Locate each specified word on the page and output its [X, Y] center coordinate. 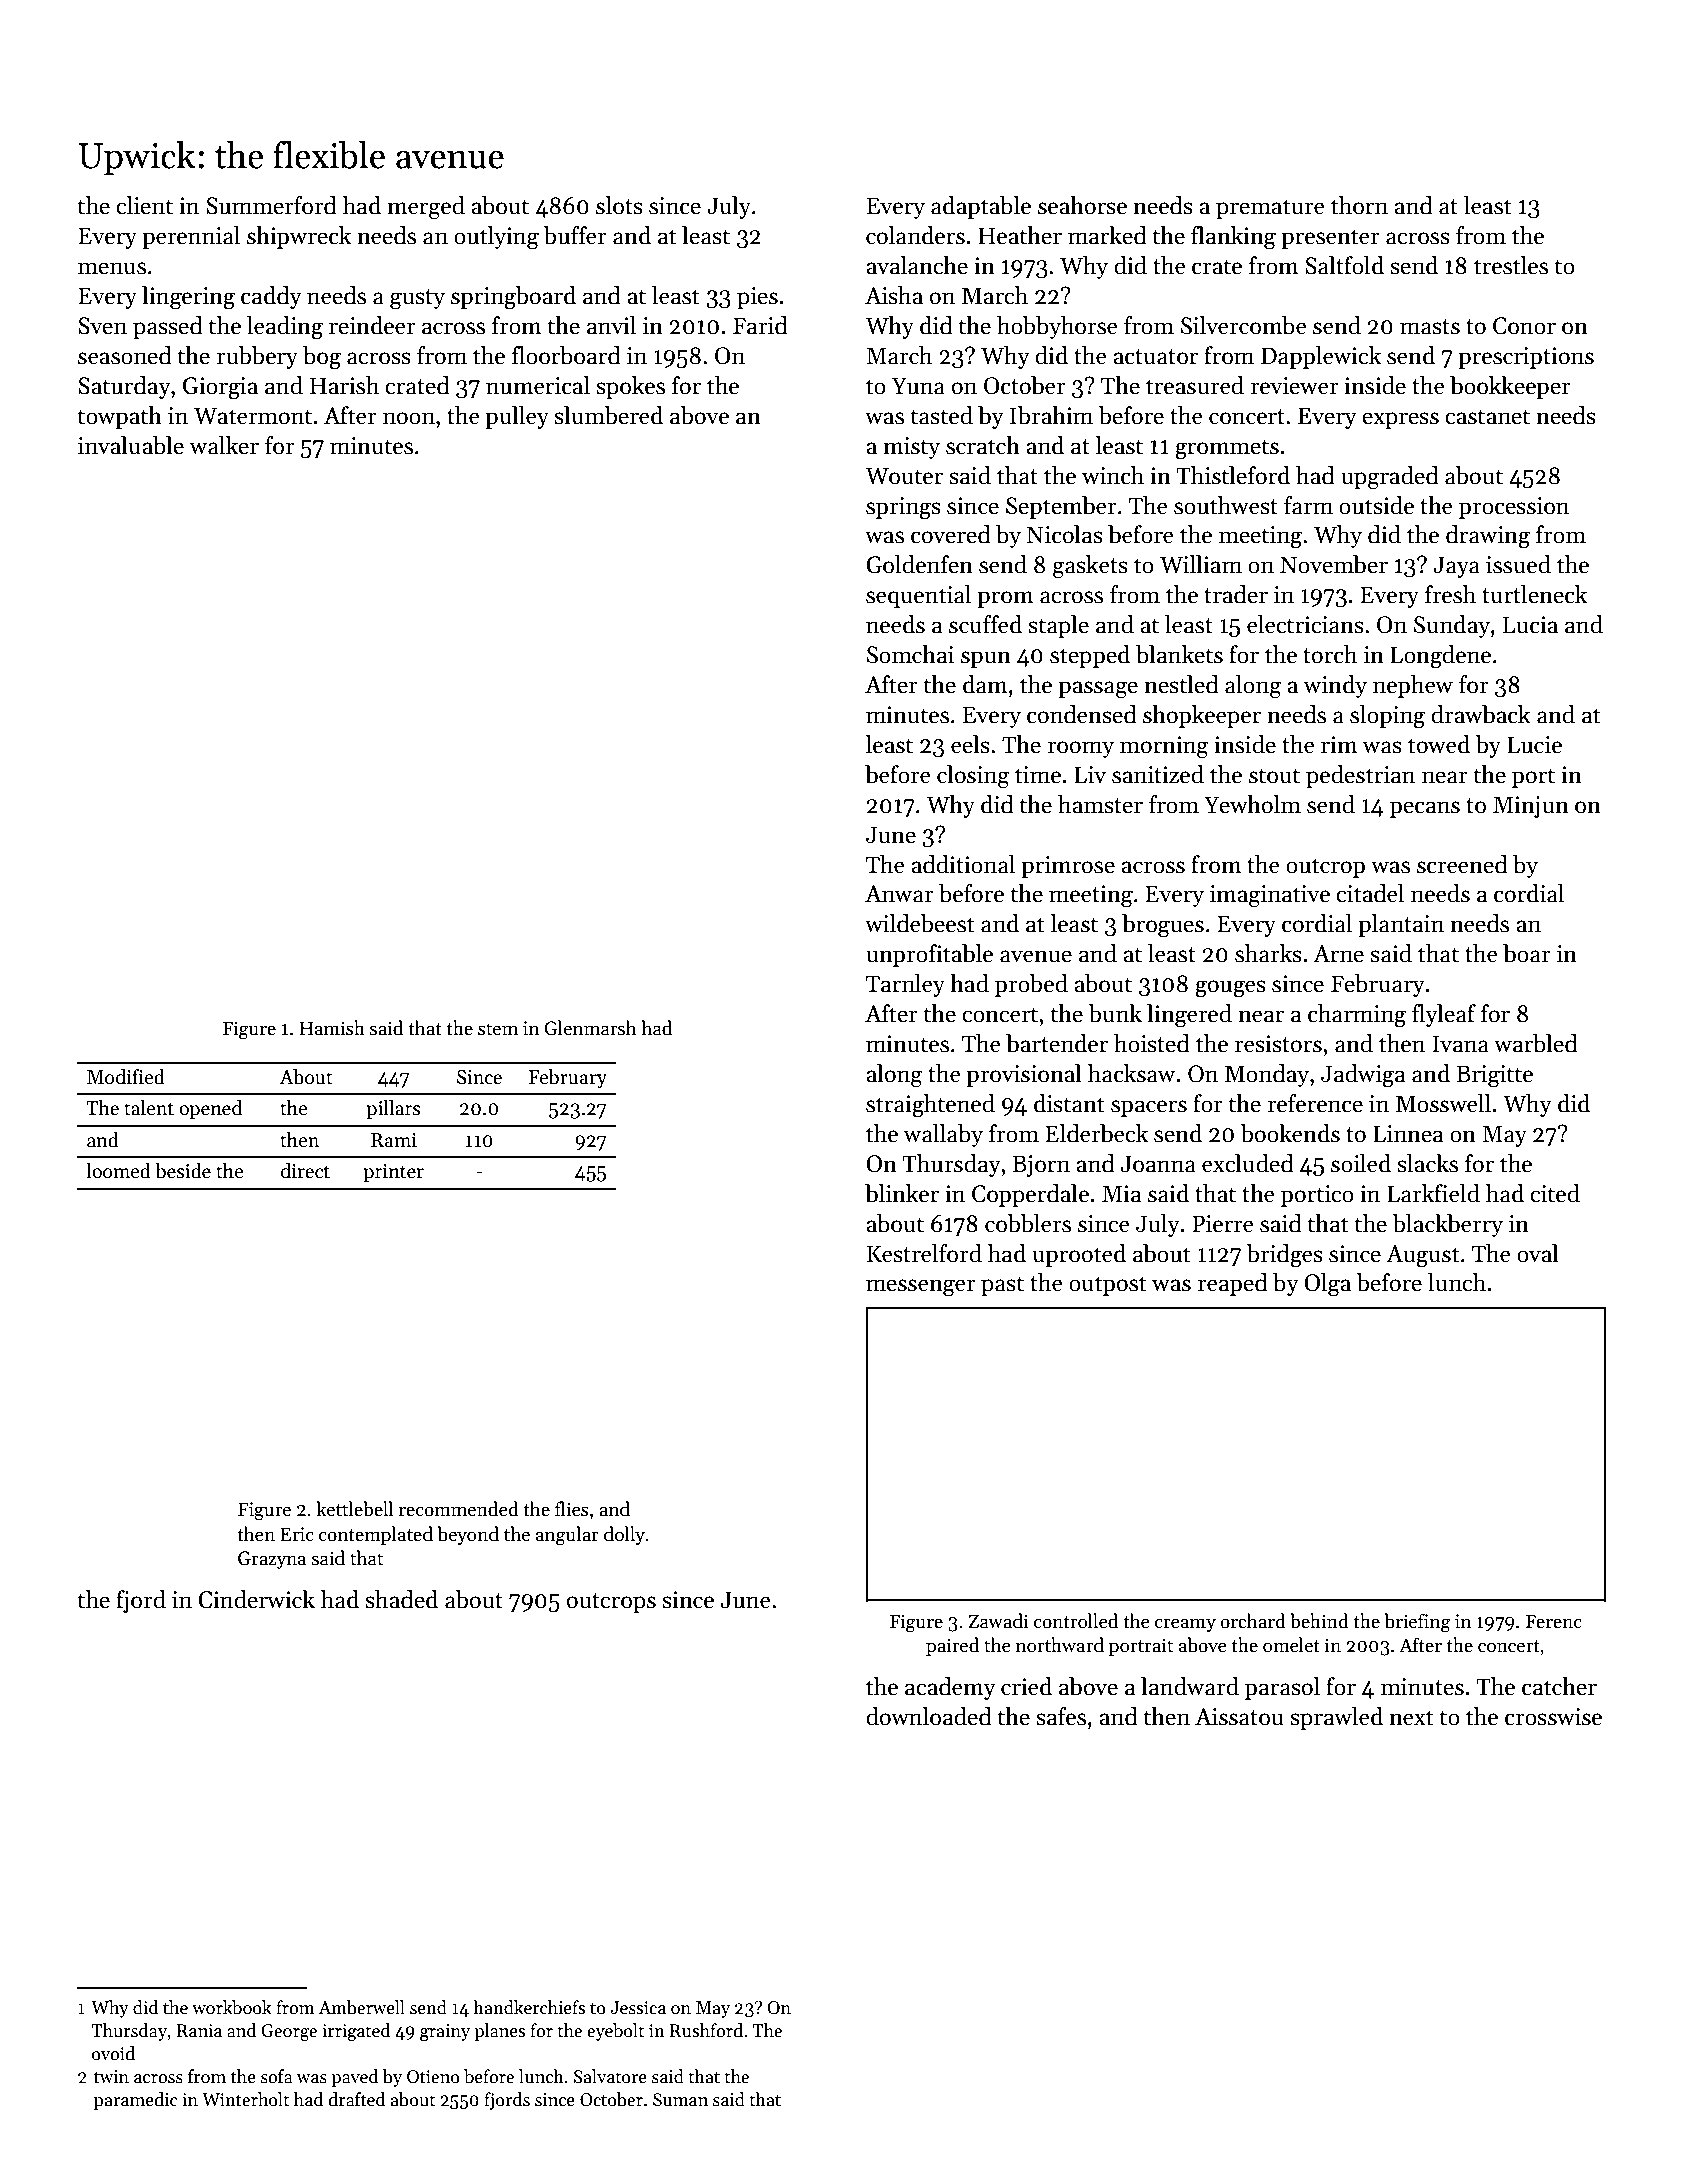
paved [354, 2078]
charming [1357, 1016]
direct [305, 1171]
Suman [680, 2100]
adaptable [981, 207]
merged [426, 208]
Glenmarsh [590, 1028]
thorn [1359, 205]
